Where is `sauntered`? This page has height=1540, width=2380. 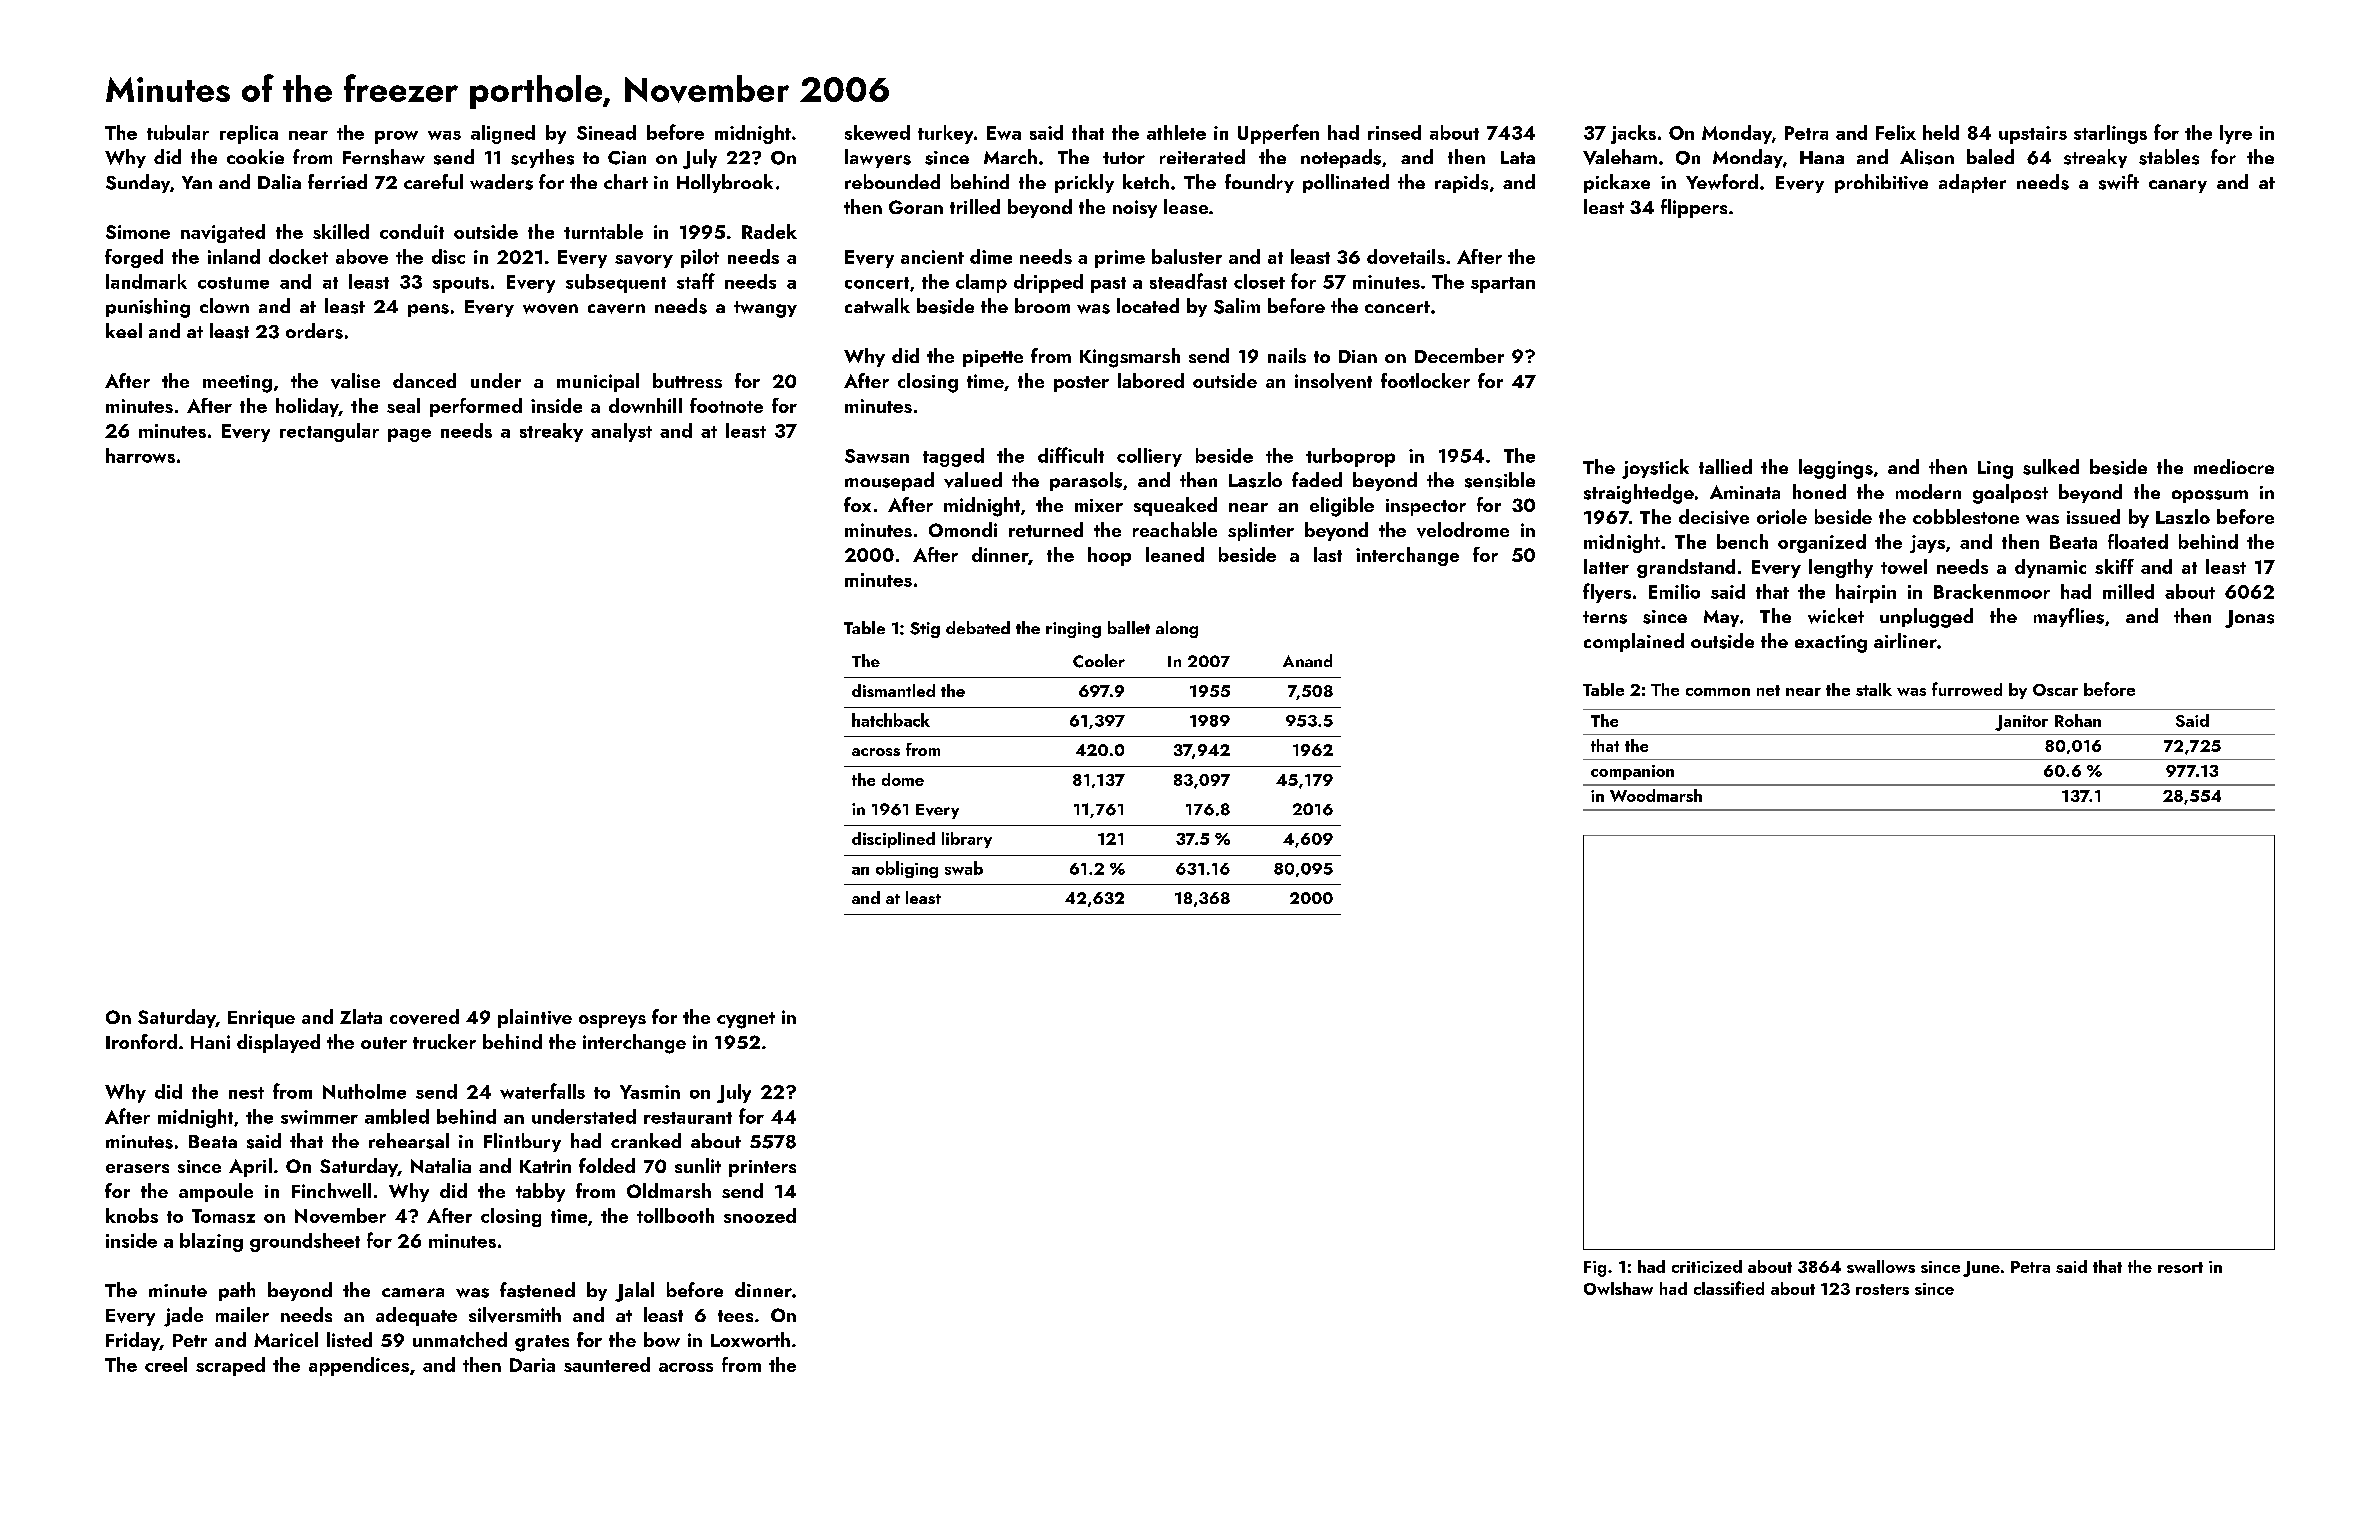 sauntered is located at coordinates (607, 1364).
